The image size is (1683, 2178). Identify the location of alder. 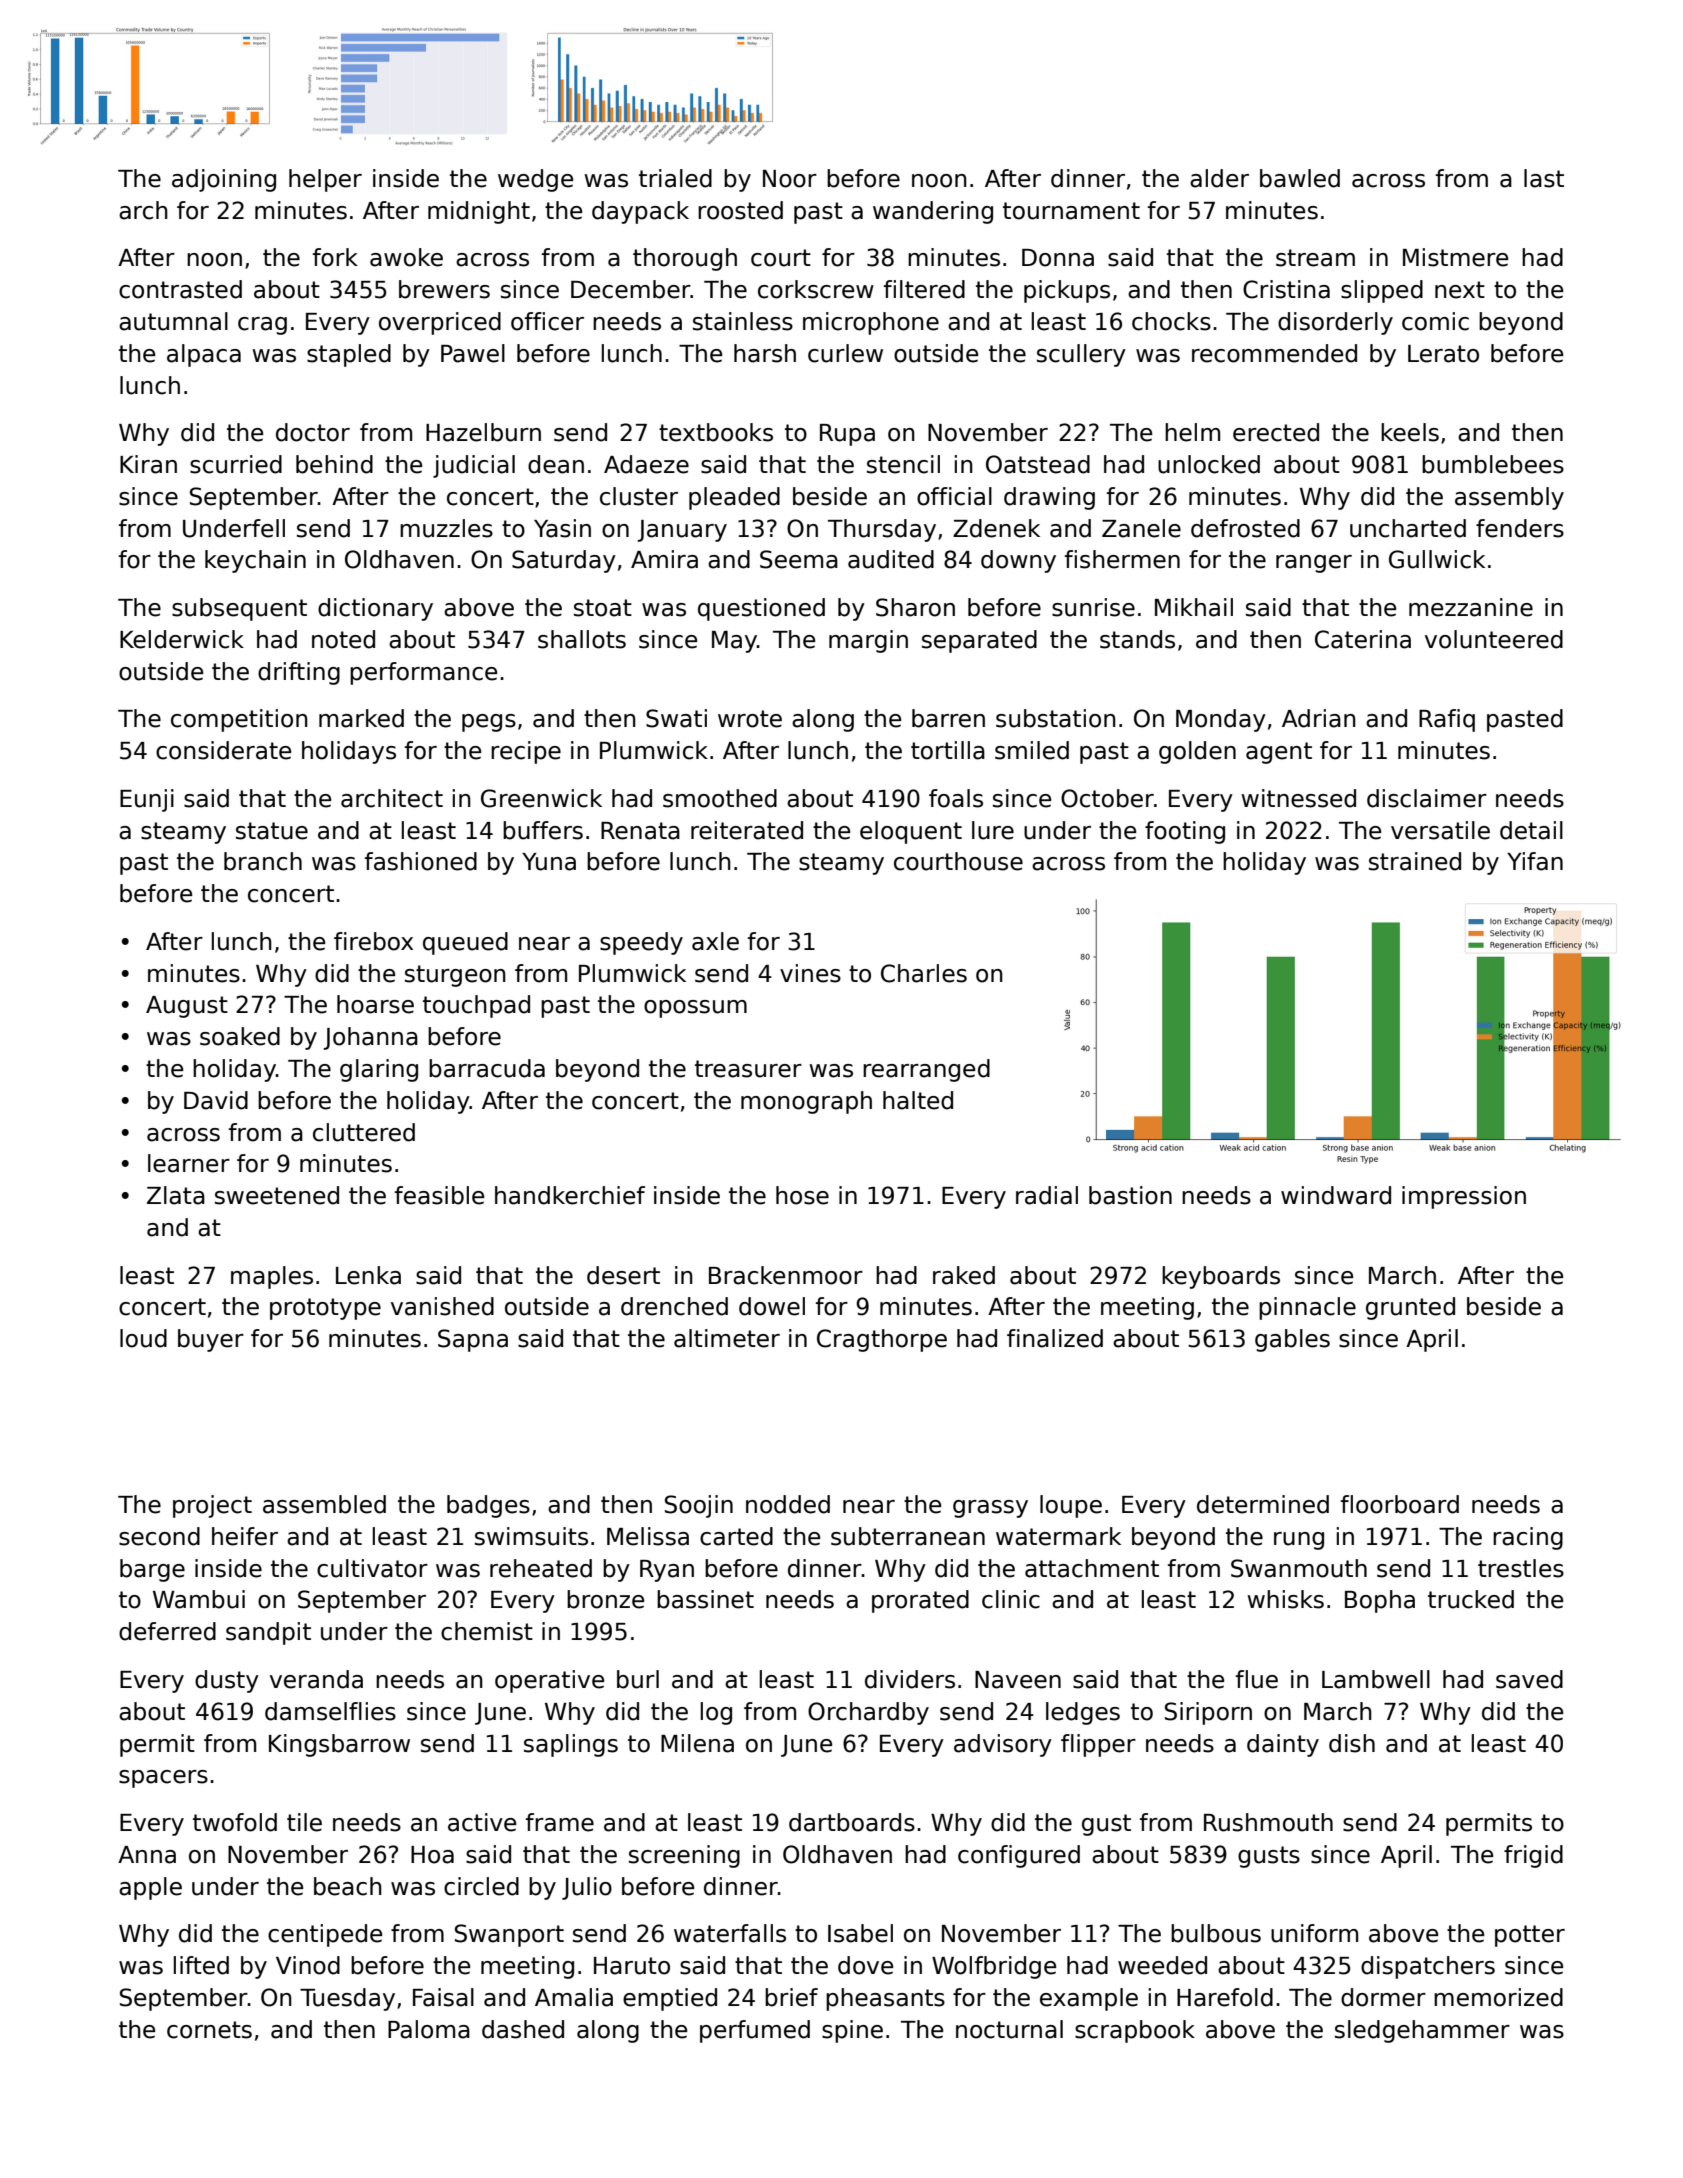
(1219, 178).
